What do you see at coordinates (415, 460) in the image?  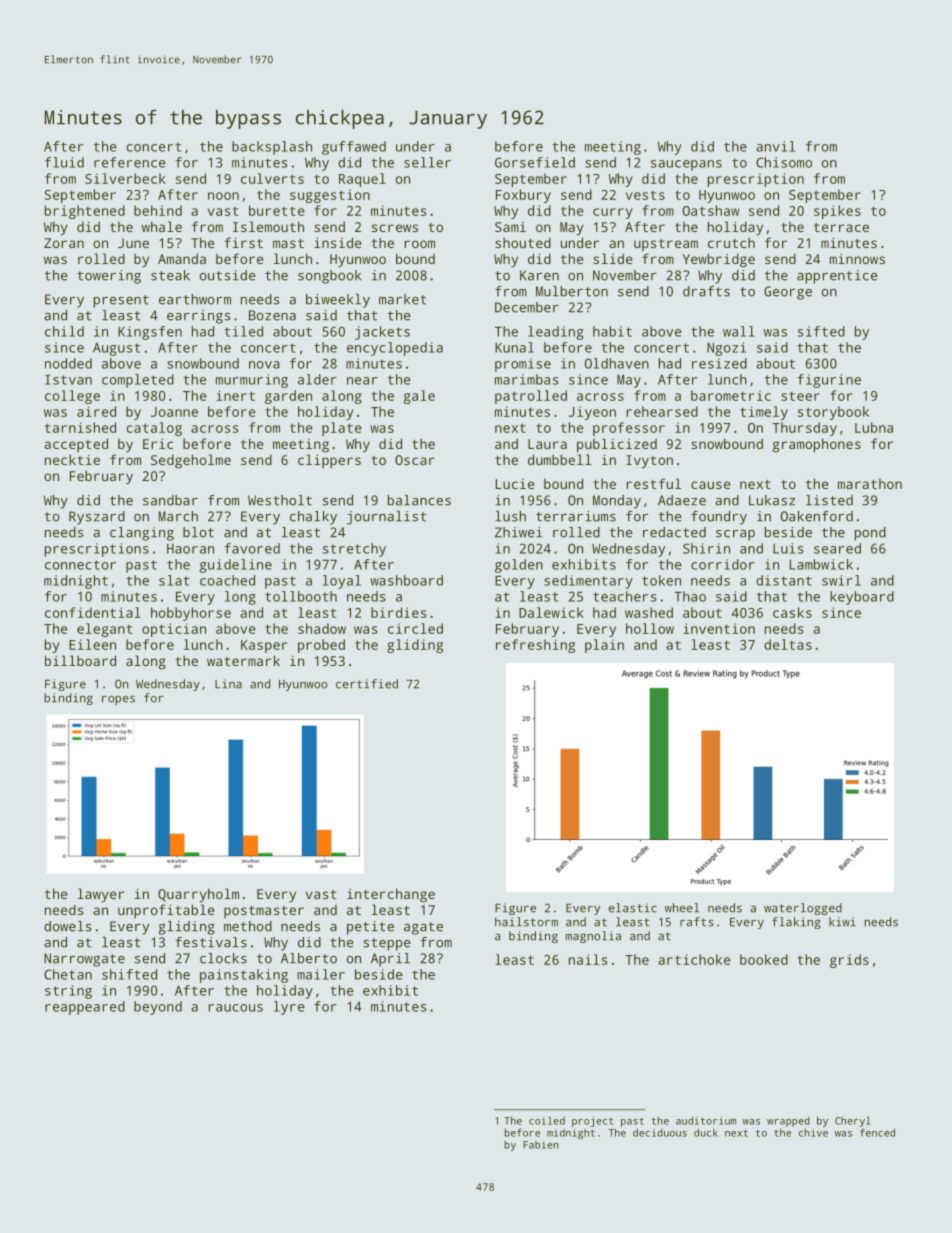 I see `Oscar` at bounding box center [415, 460].
